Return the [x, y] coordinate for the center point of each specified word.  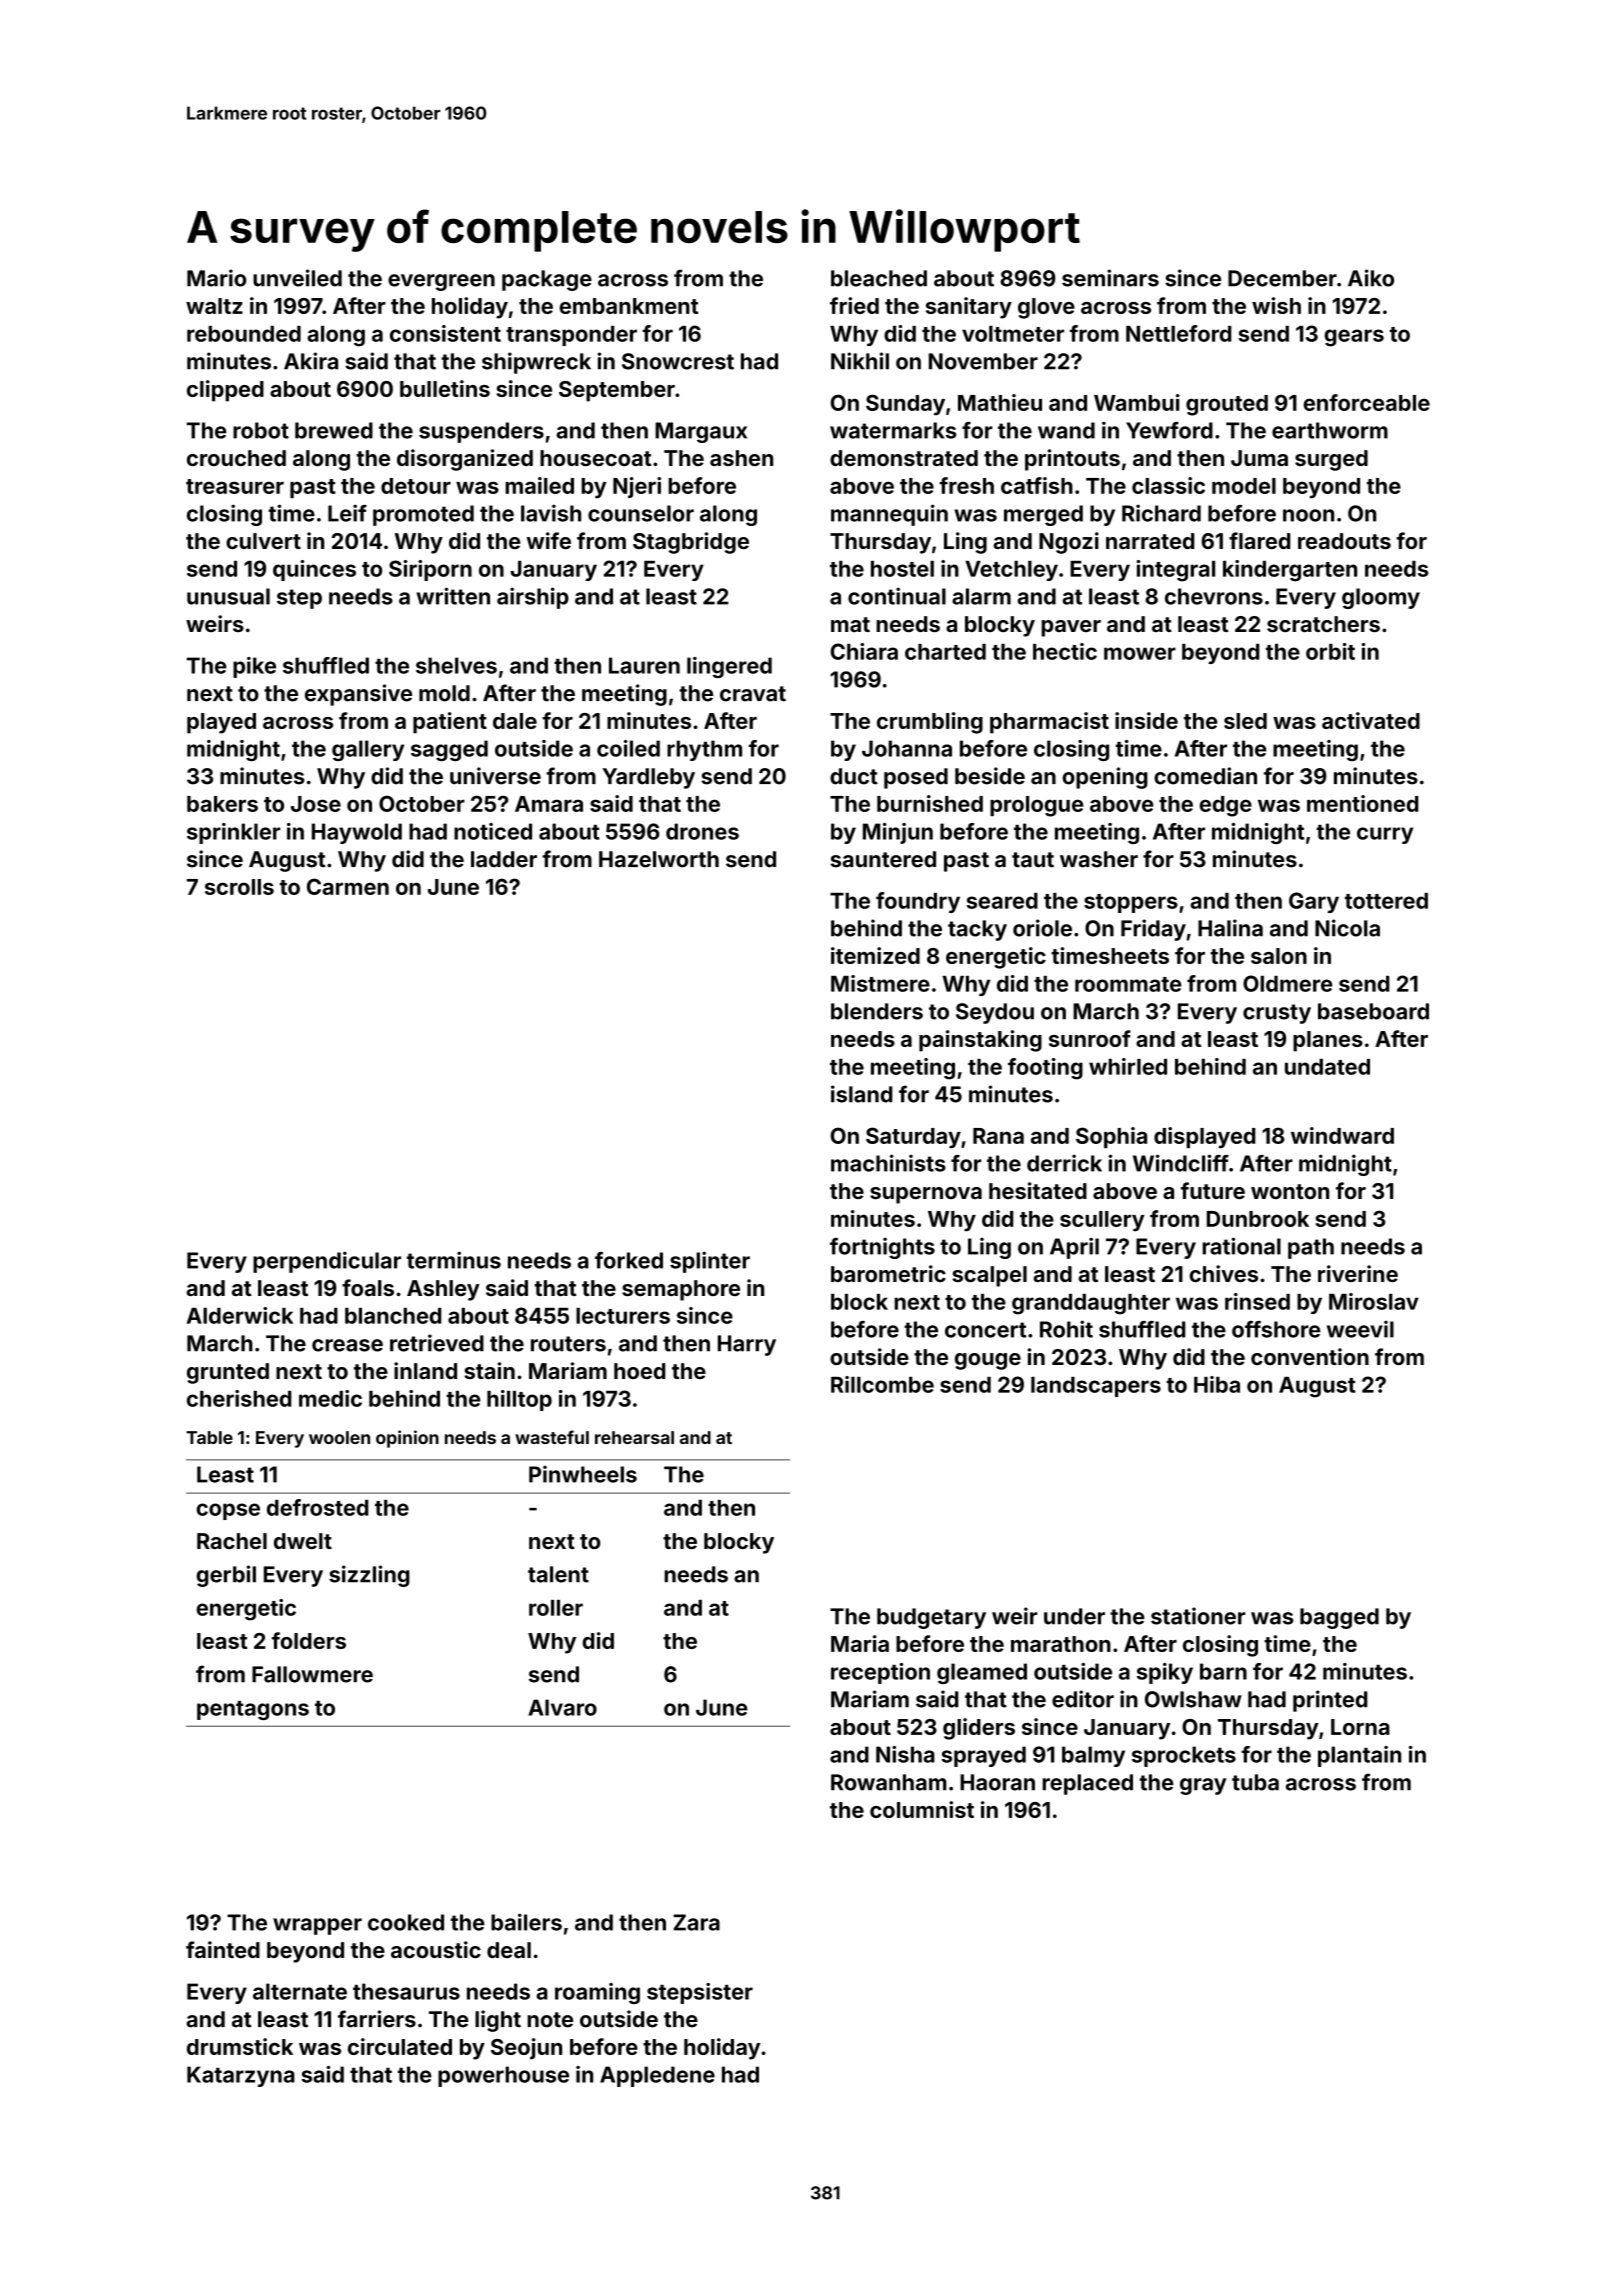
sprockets [1184, 1756]
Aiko [1371, 278]
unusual [228, 596]
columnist [922, 1809]
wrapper [317, 1926]
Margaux [701, 432]
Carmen [348, 886]
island [861, 1094]
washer [1099, 859]
